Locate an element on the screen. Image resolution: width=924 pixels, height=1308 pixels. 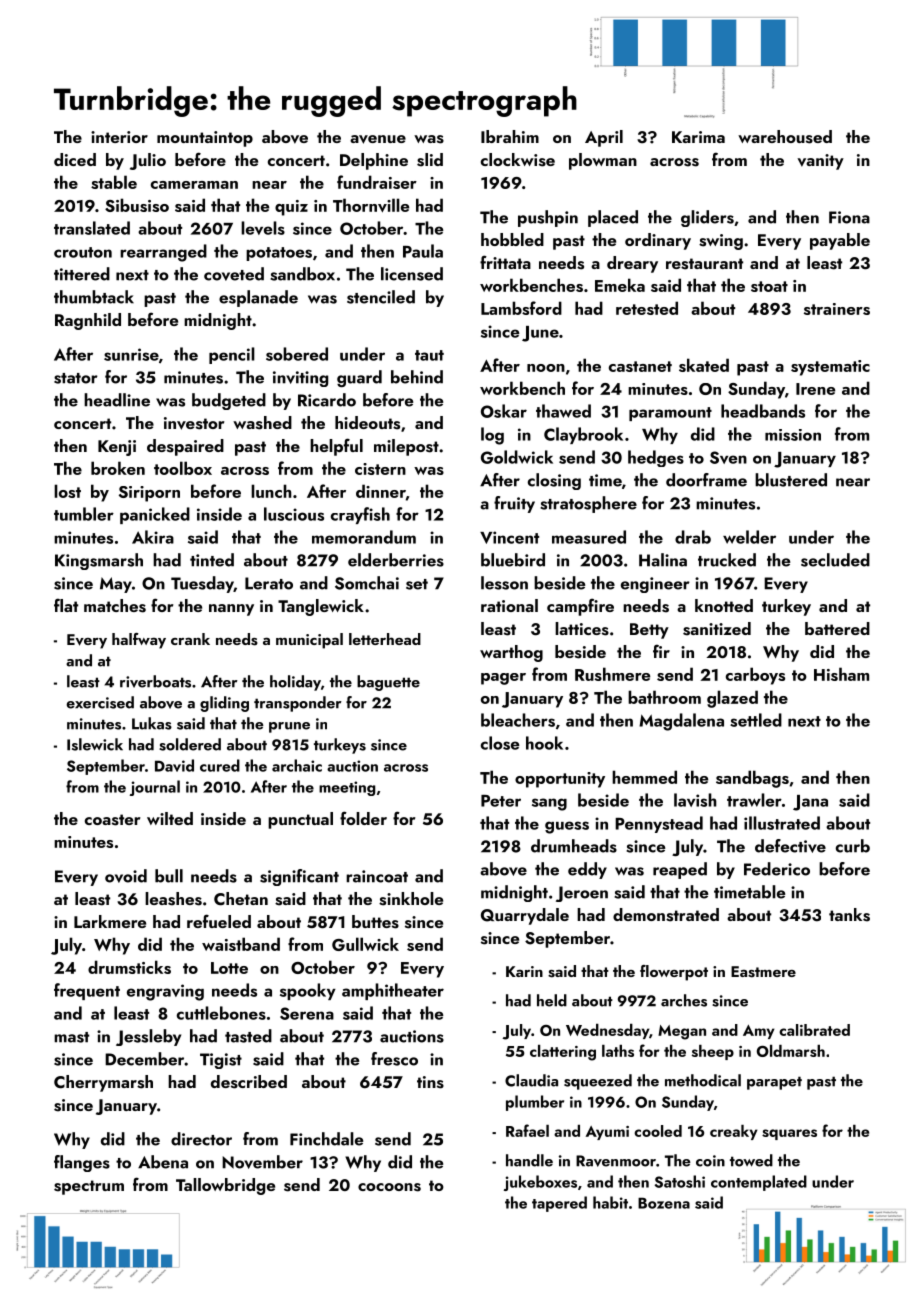
Betty is located at coordinates (649, 631).
